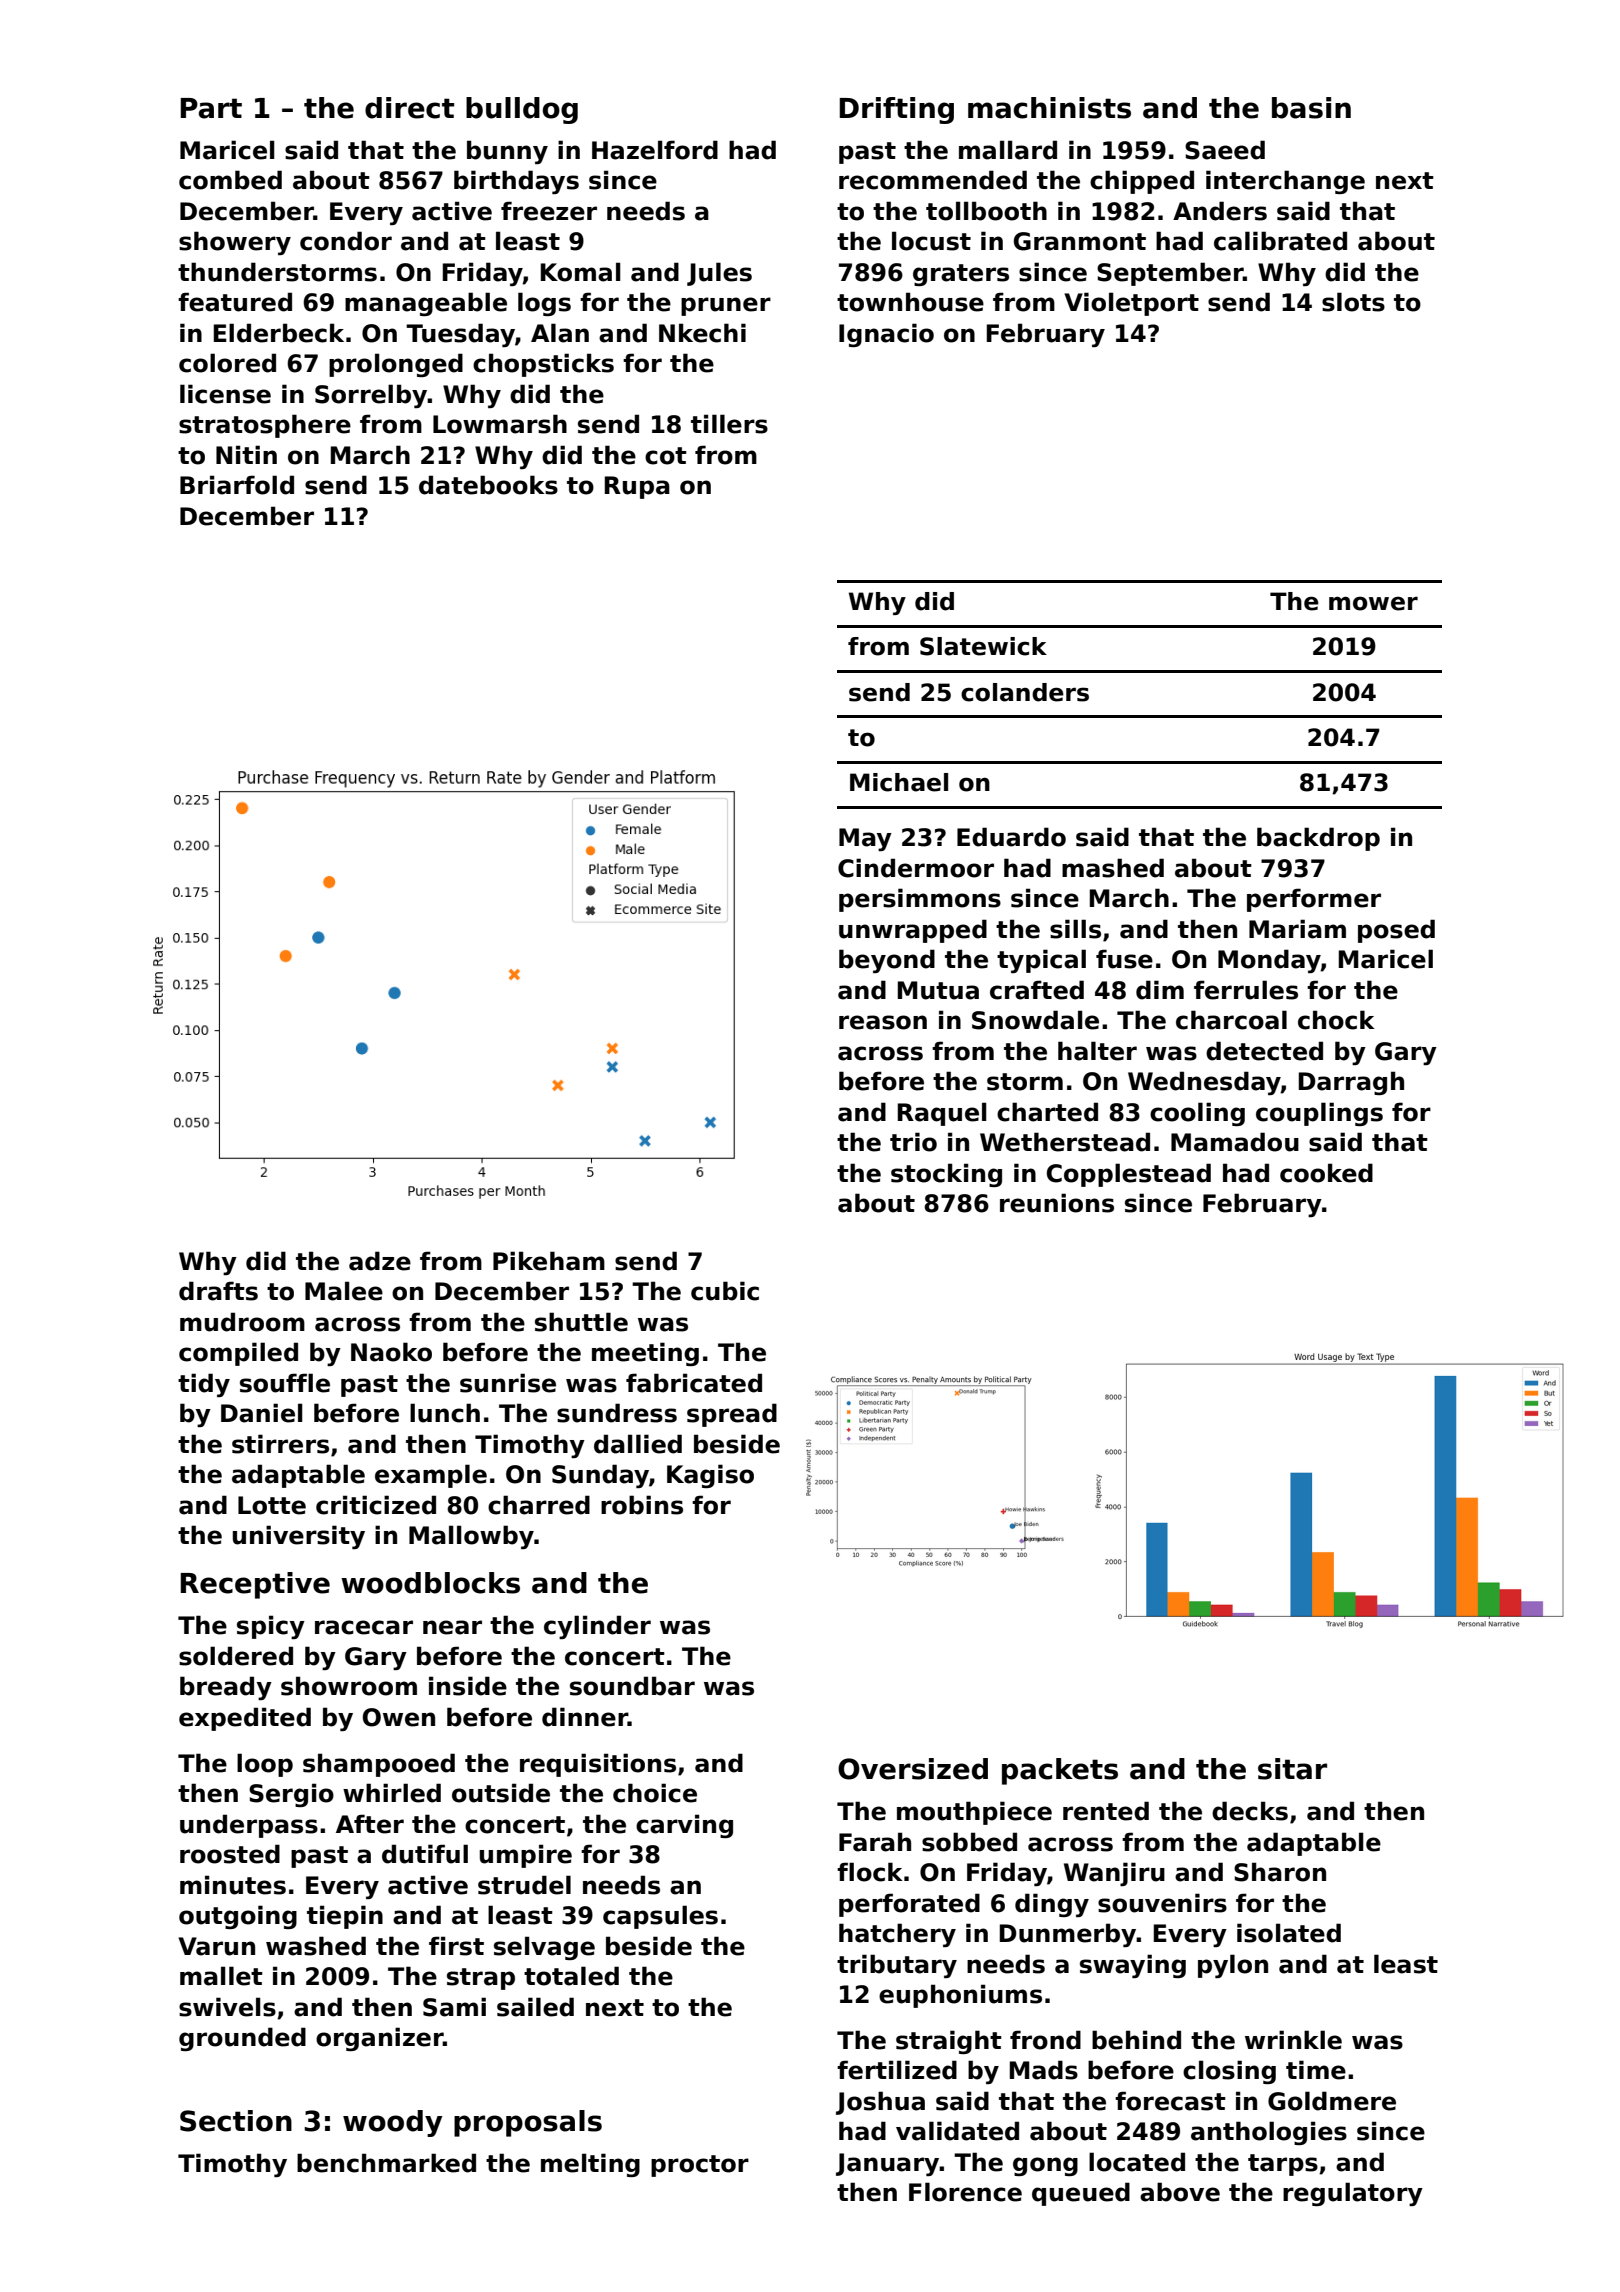 Image resolution: width=1620 pixels, height=2292 pixels. I want to click on Drifting, so click(896, 110).
